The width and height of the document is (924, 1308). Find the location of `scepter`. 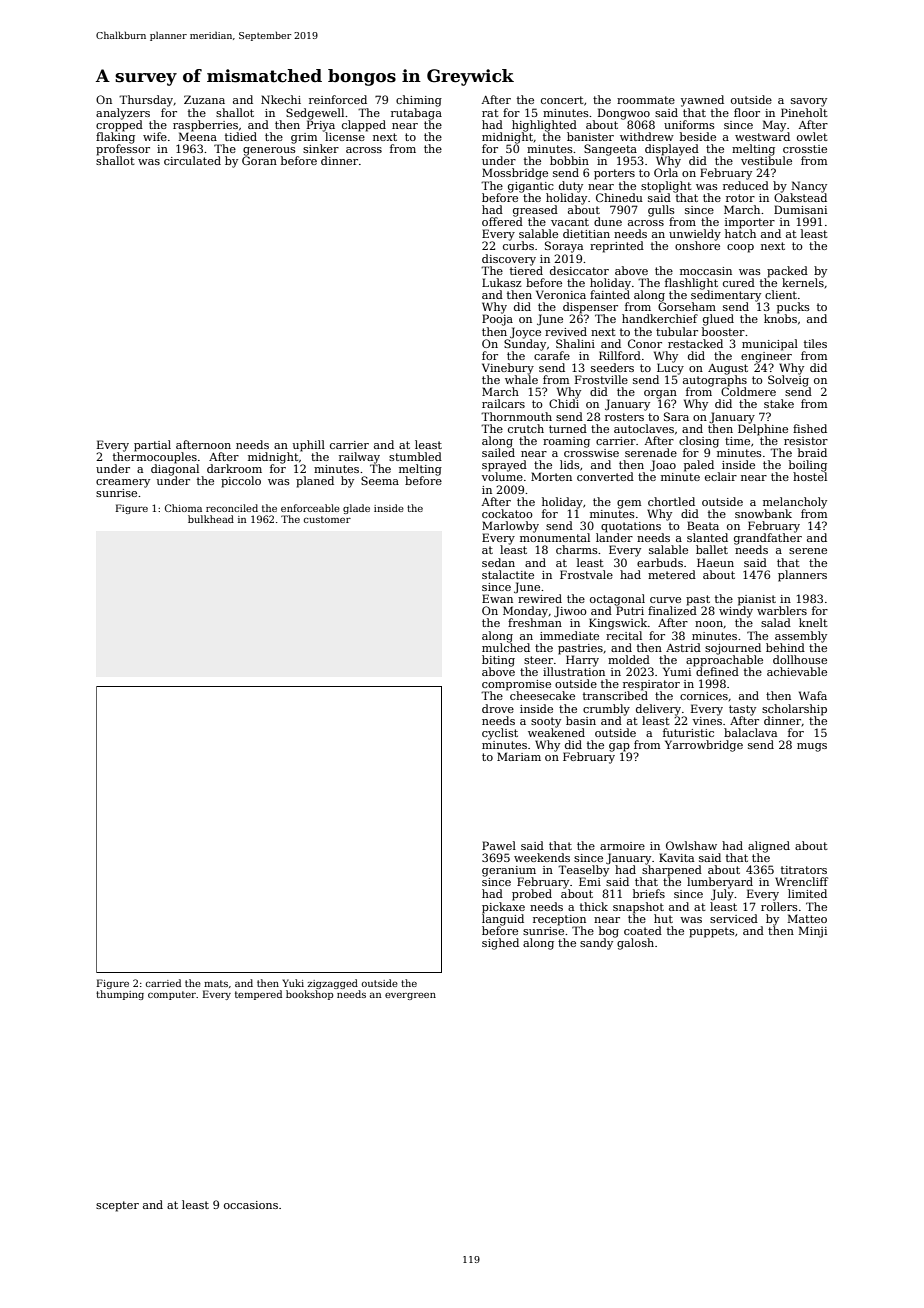

scepter is located at coordinates (117, 1206).
